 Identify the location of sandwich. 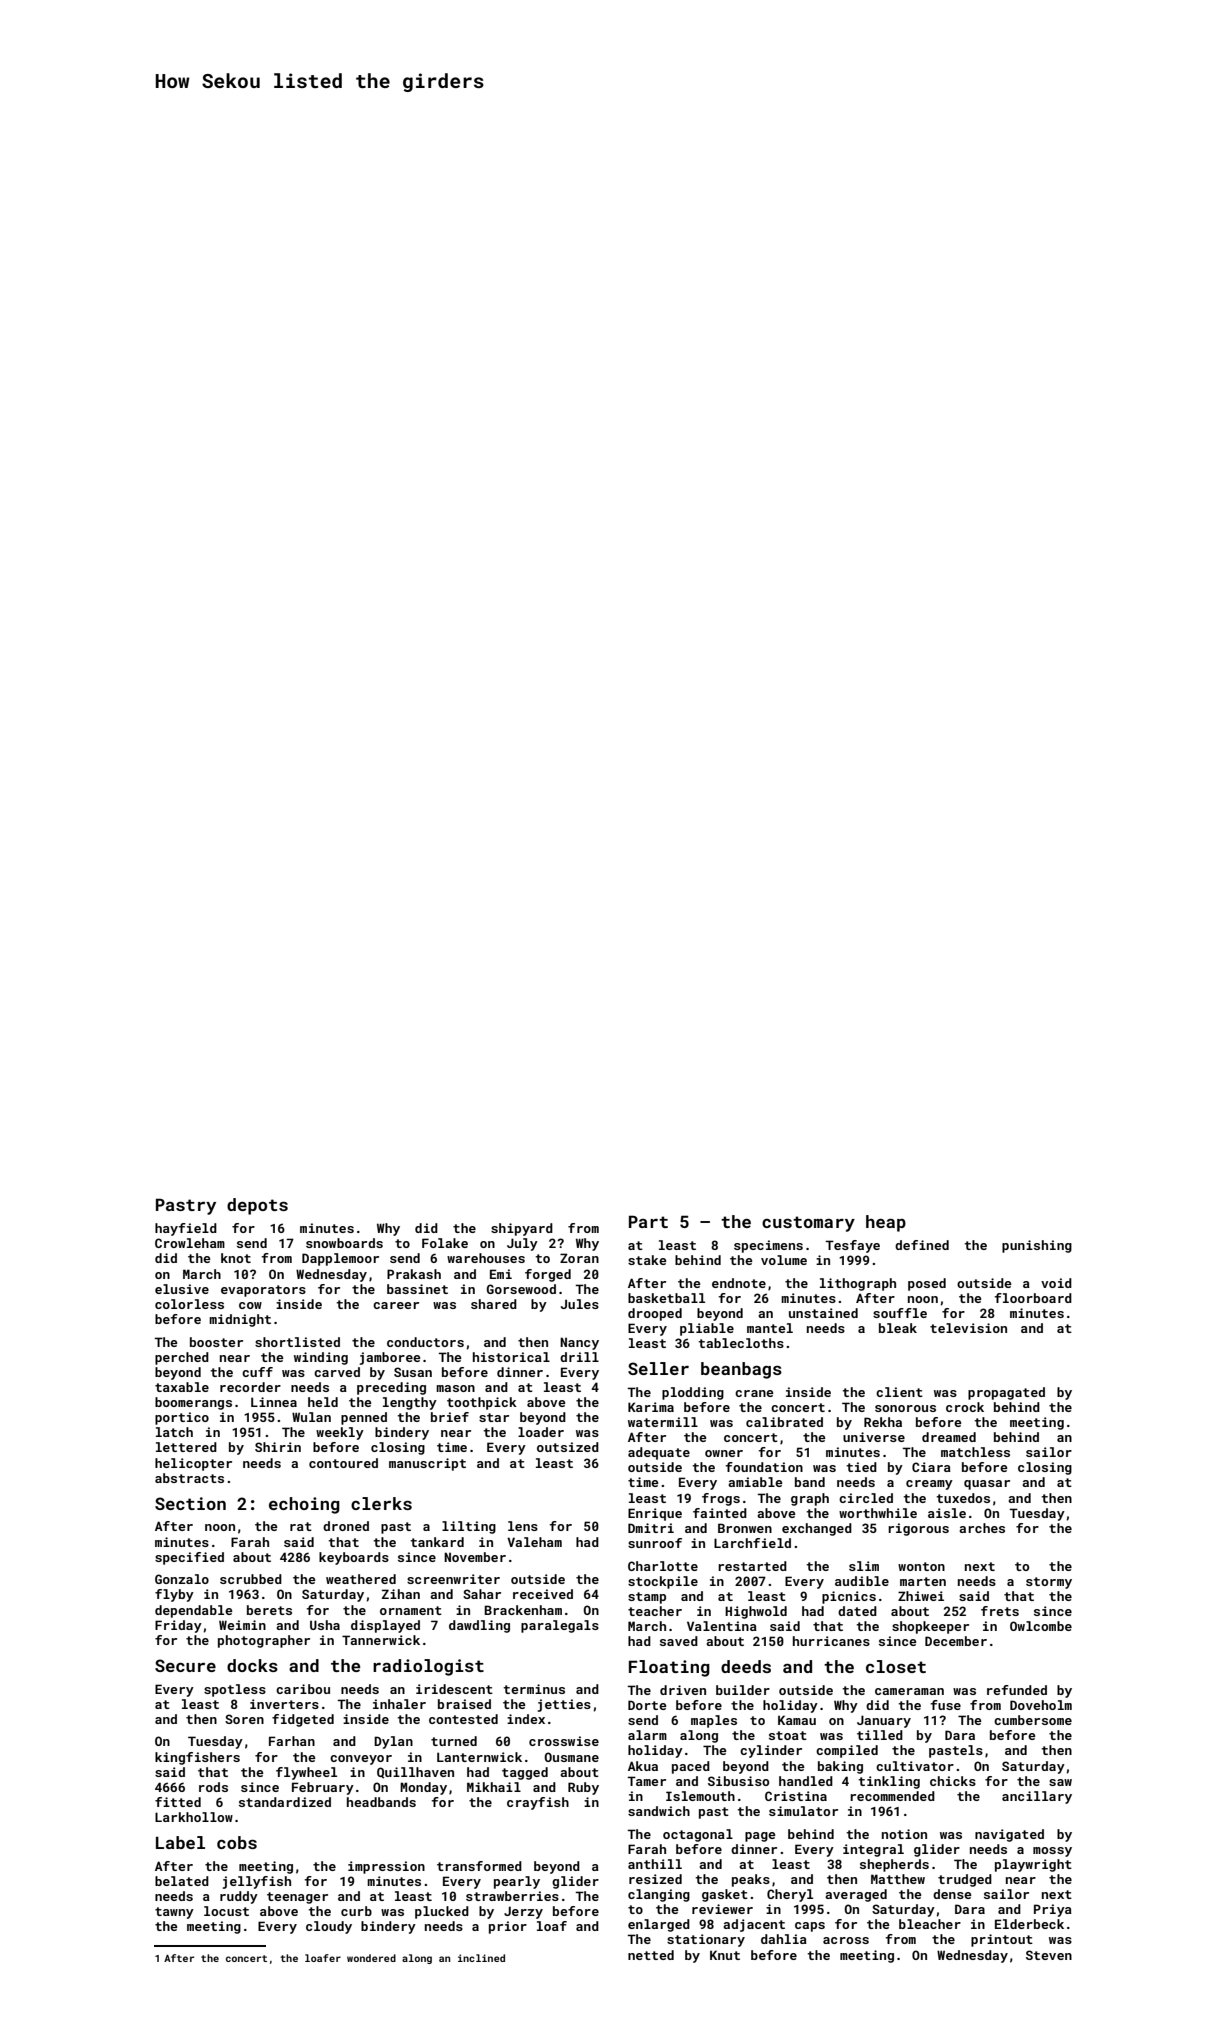
(659, 1811).
